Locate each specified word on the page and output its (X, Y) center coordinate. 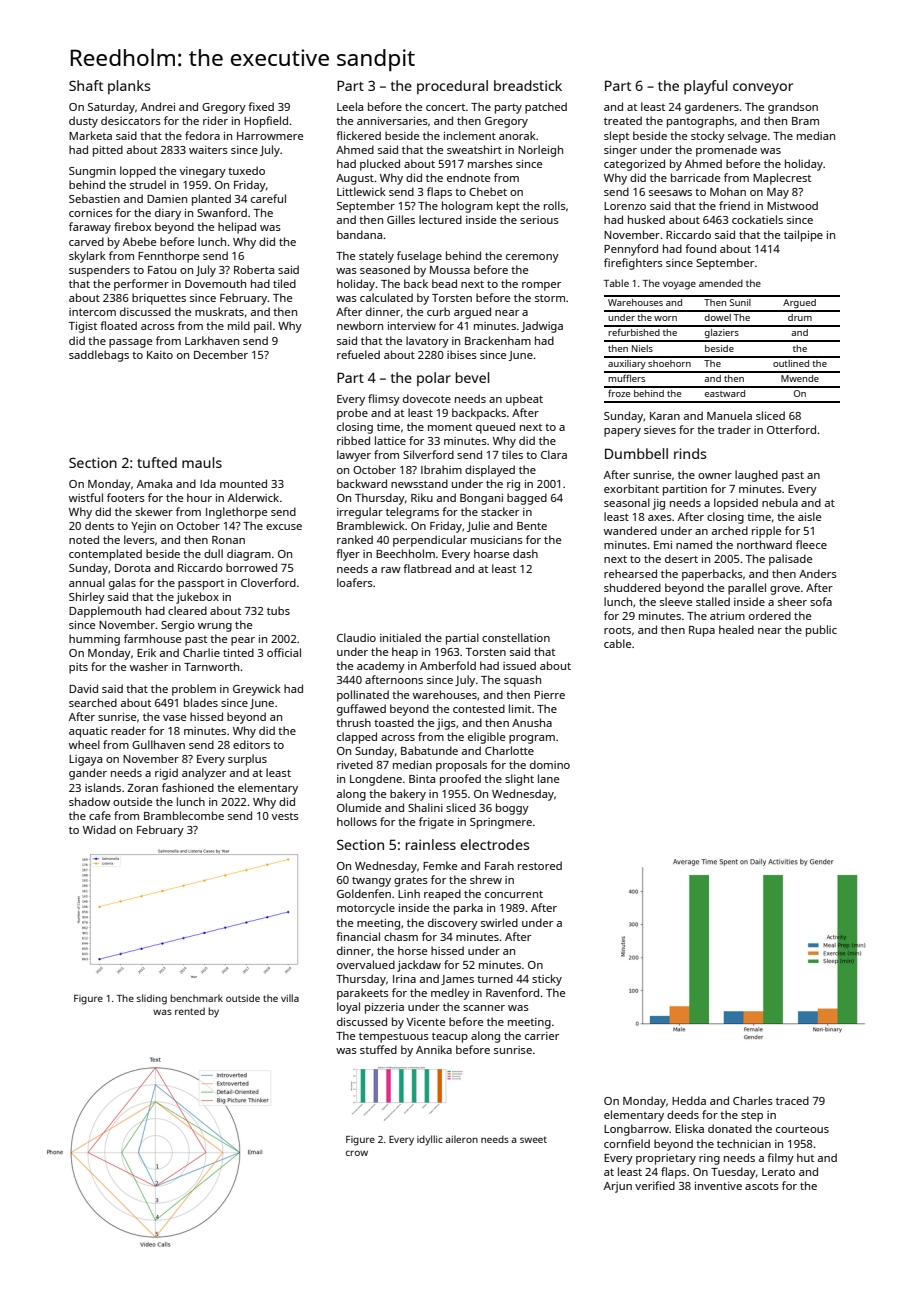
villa (290, 998)
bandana (359, 234)
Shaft (86, 85)
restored (540, 865)
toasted (394, 722)
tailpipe (803, 236)
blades (201, 702)
